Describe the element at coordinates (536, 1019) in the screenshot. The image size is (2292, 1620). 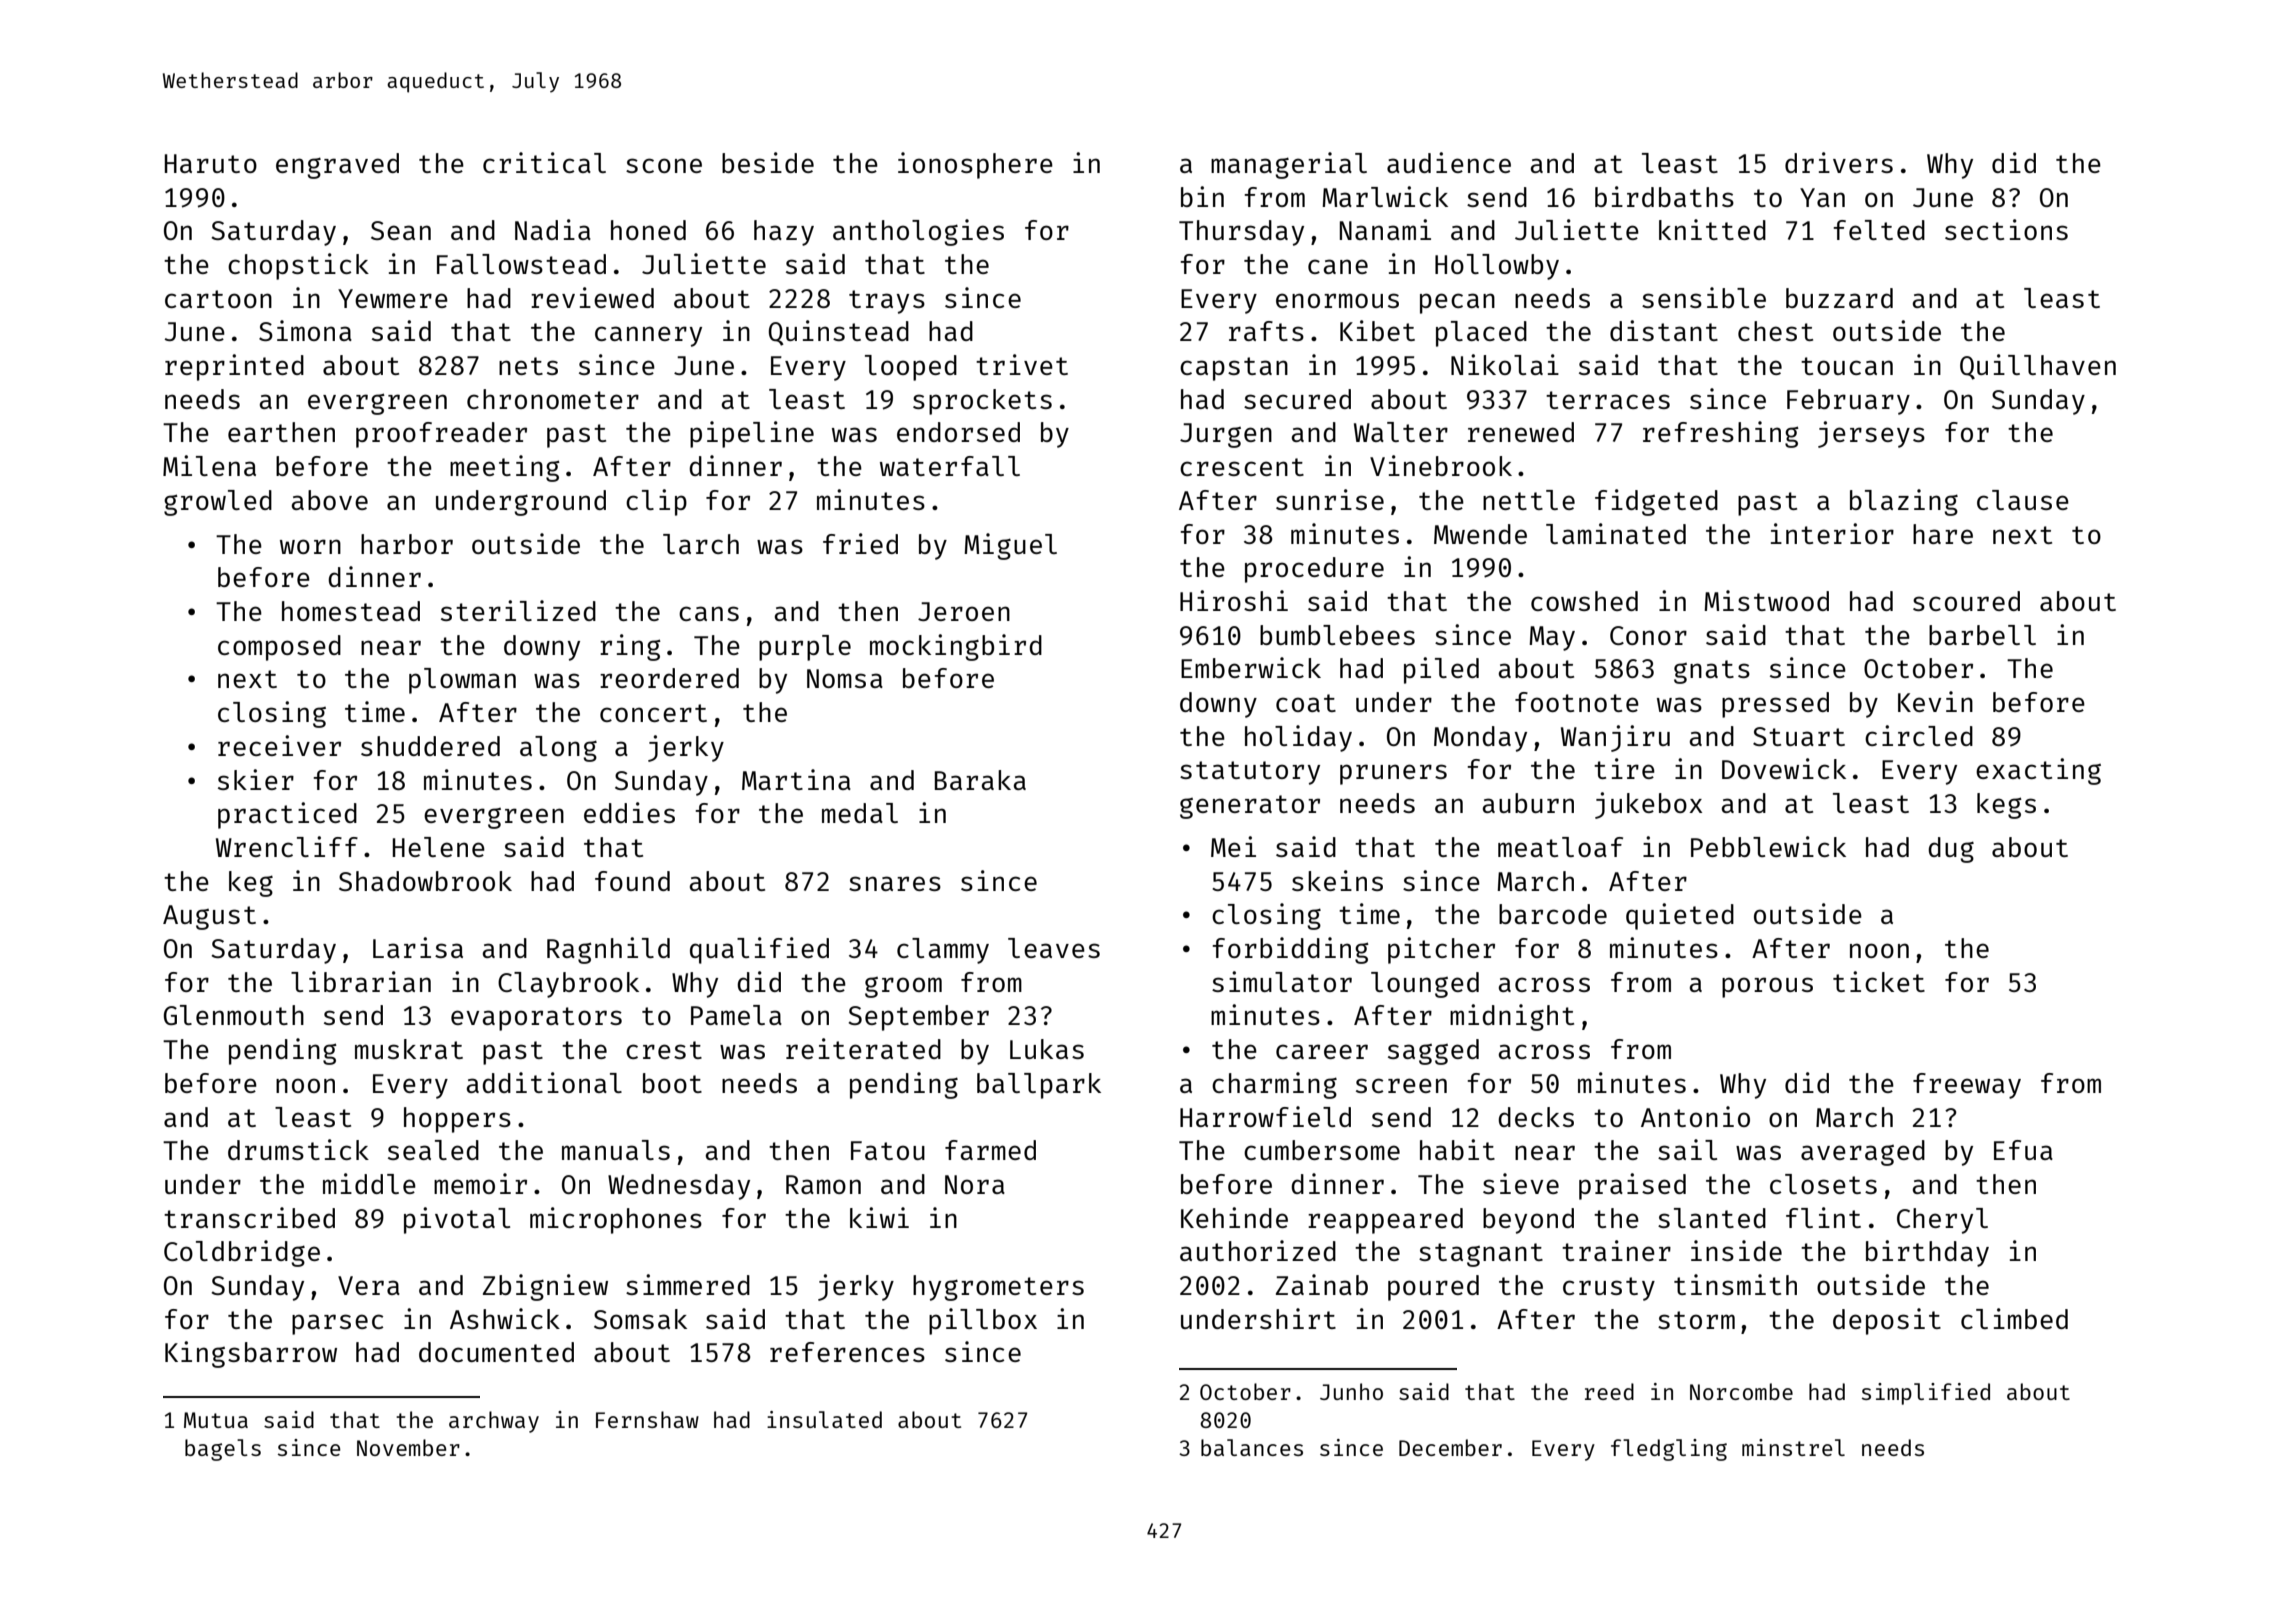
I see `evaporators` at that location.
